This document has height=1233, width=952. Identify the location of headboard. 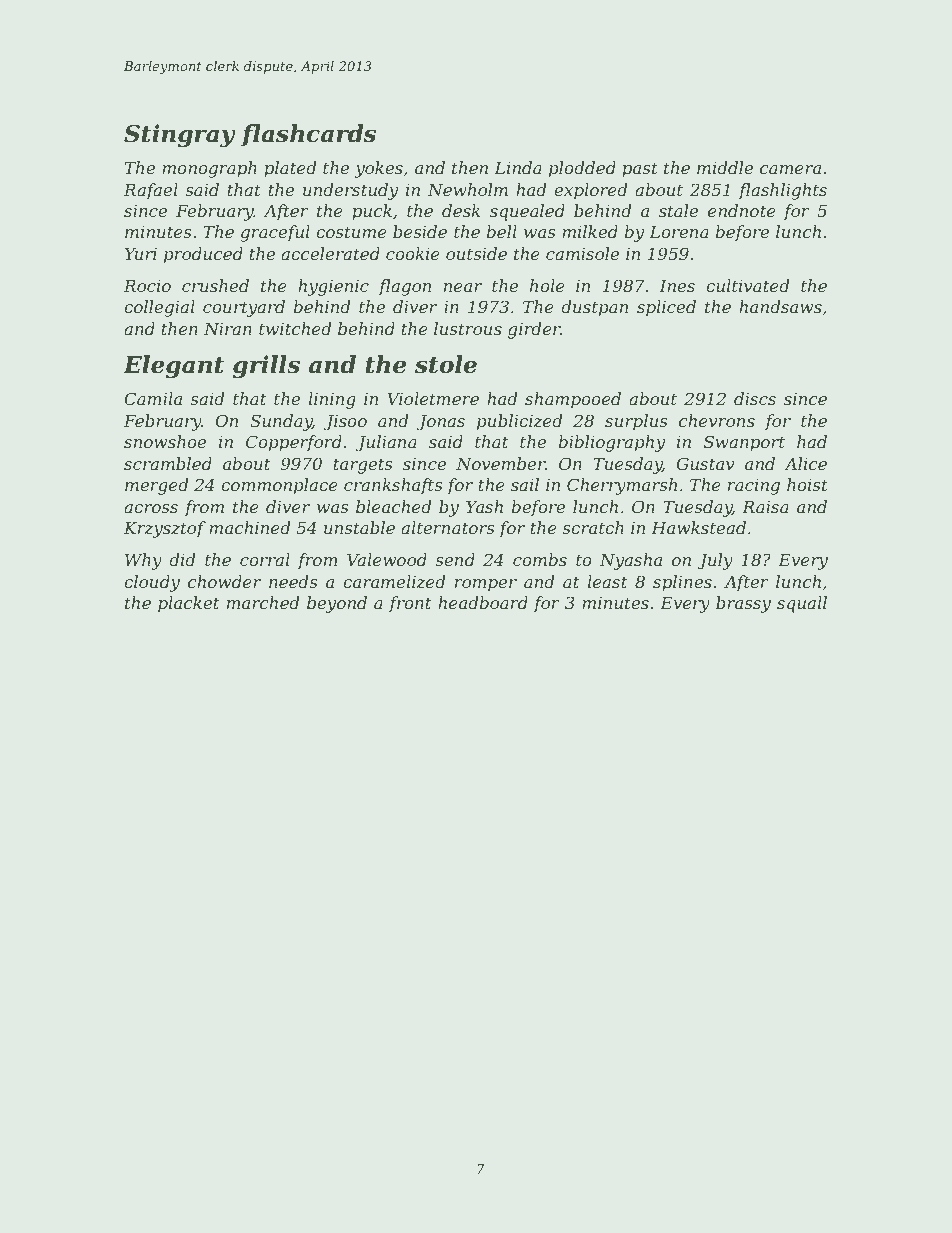
(483, 602).
